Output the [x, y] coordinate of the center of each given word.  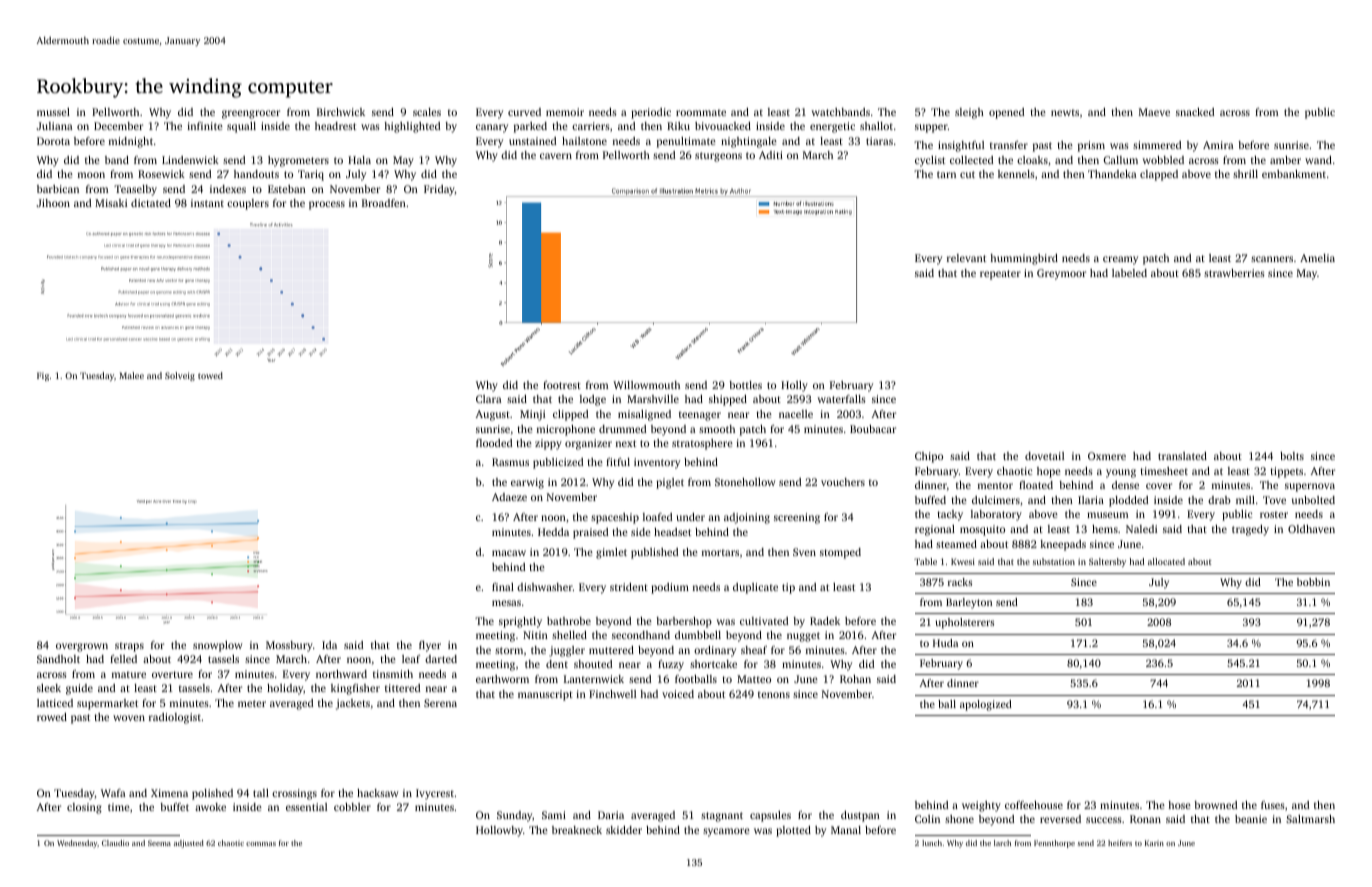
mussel [53, 112]
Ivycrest [435, 794]
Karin [1154, 843]
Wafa [113, 793]
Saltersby [1107, 562]
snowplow [218, 646]
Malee [131, 375]
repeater [1000, 275]
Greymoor [1061, 274]
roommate [701, 112]
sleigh [969, 113]
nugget [803, 637]
